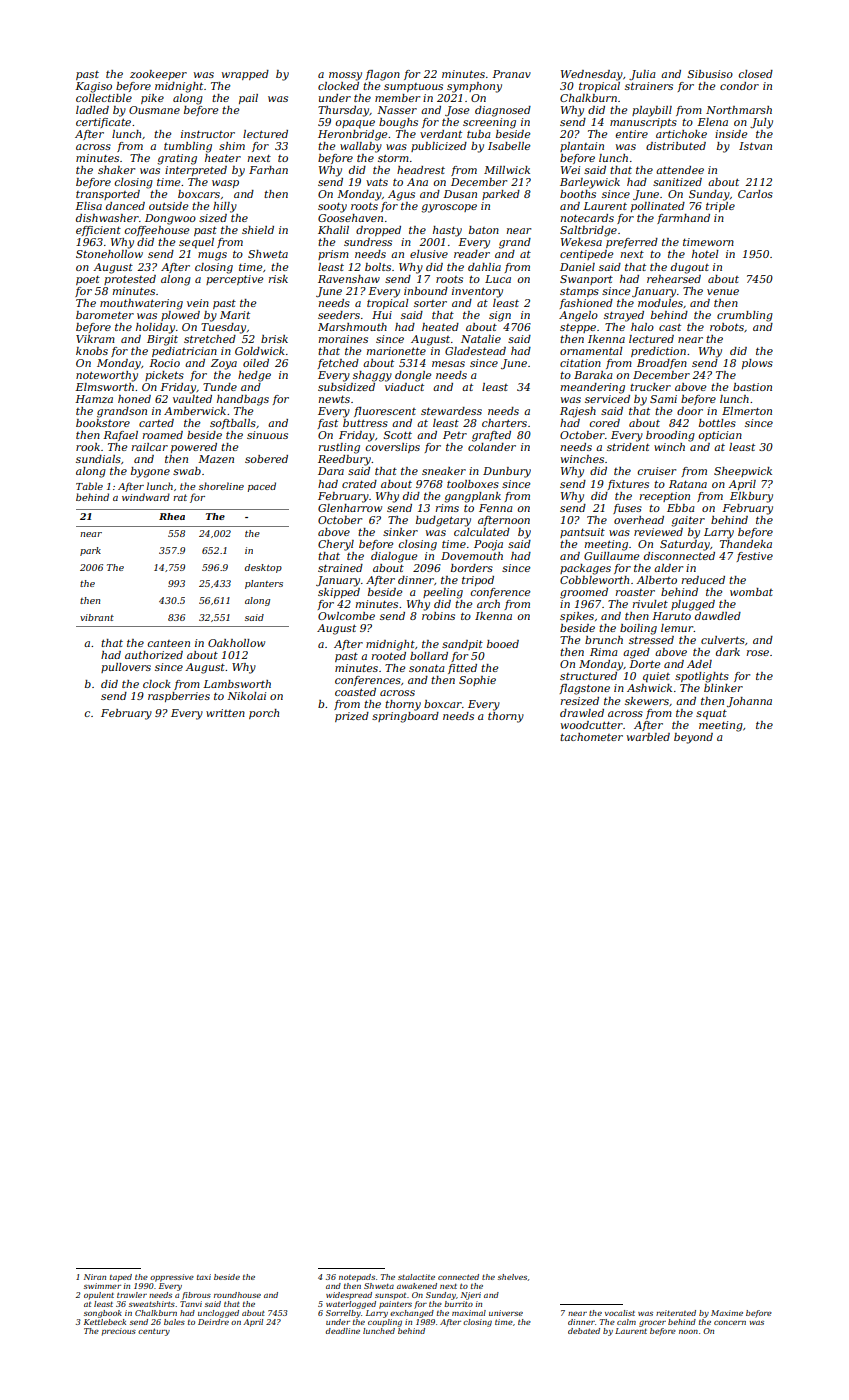  Describe the element at coordinates (670, 327) in the document. I see `cast` at that location.
